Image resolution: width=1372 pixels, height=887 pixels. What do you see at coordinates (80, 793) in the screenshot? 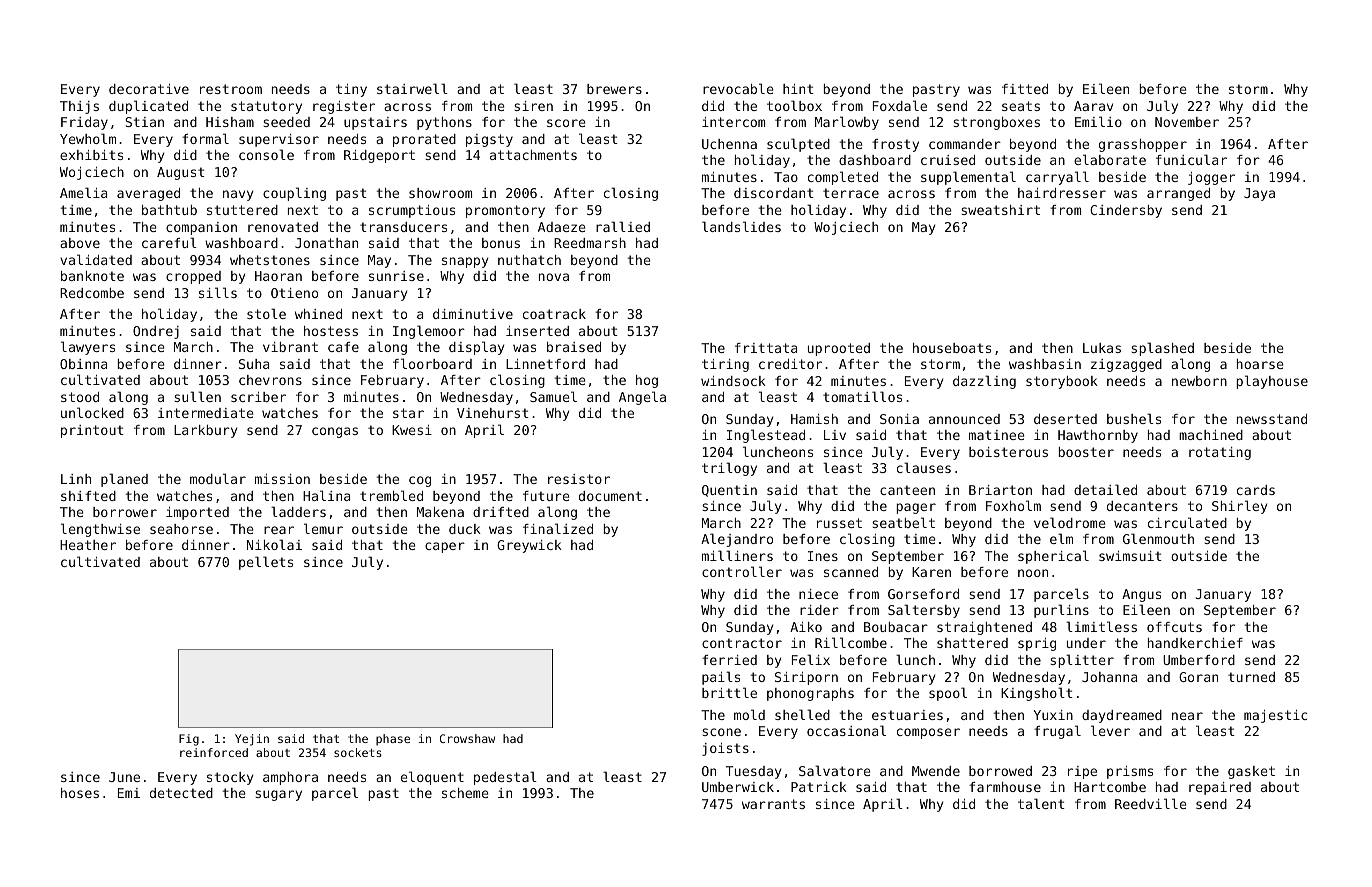
I see `hoses` at bounding box center [80, 793].
